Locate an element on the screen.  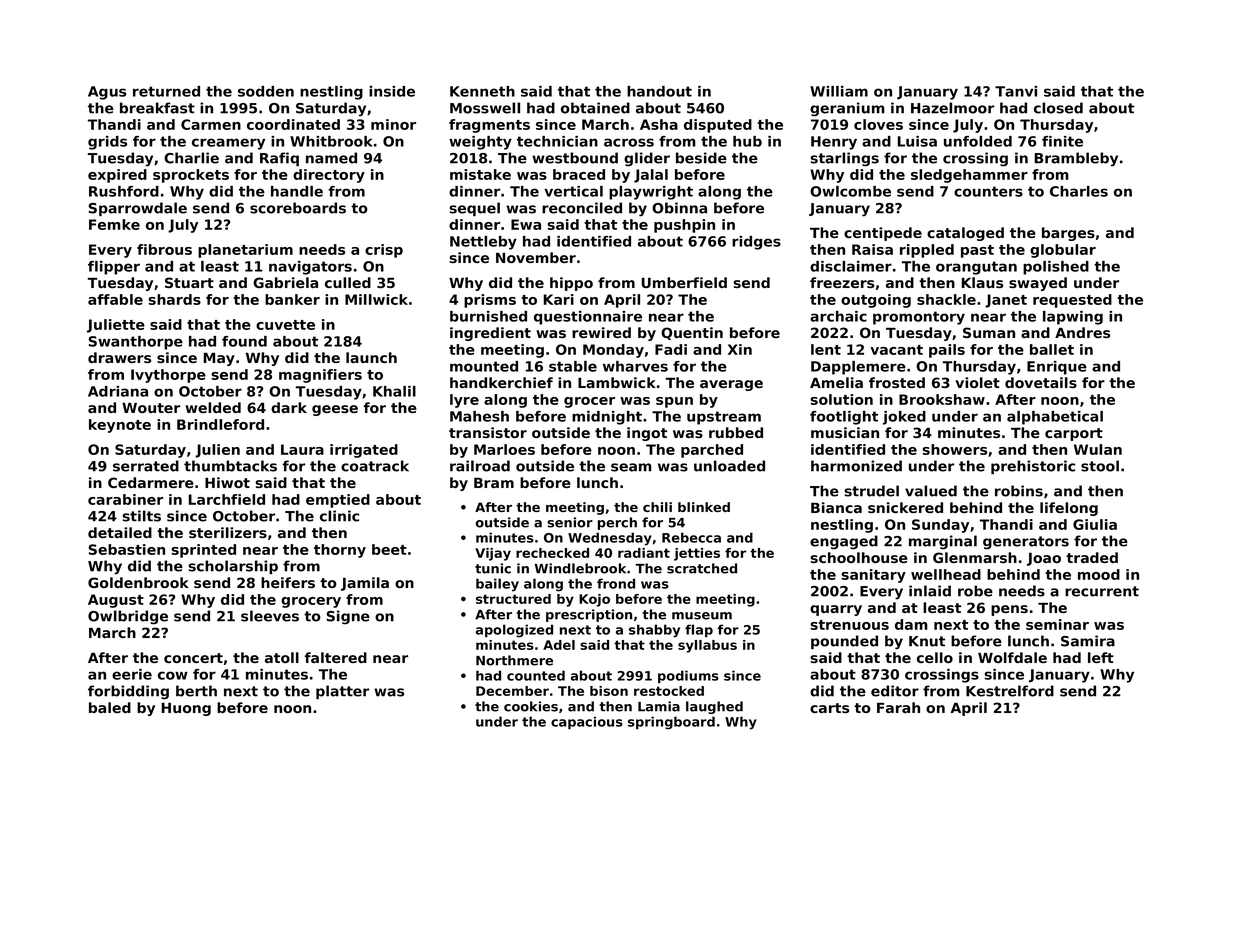
Larchfield is located at coordinates (227, 499).
